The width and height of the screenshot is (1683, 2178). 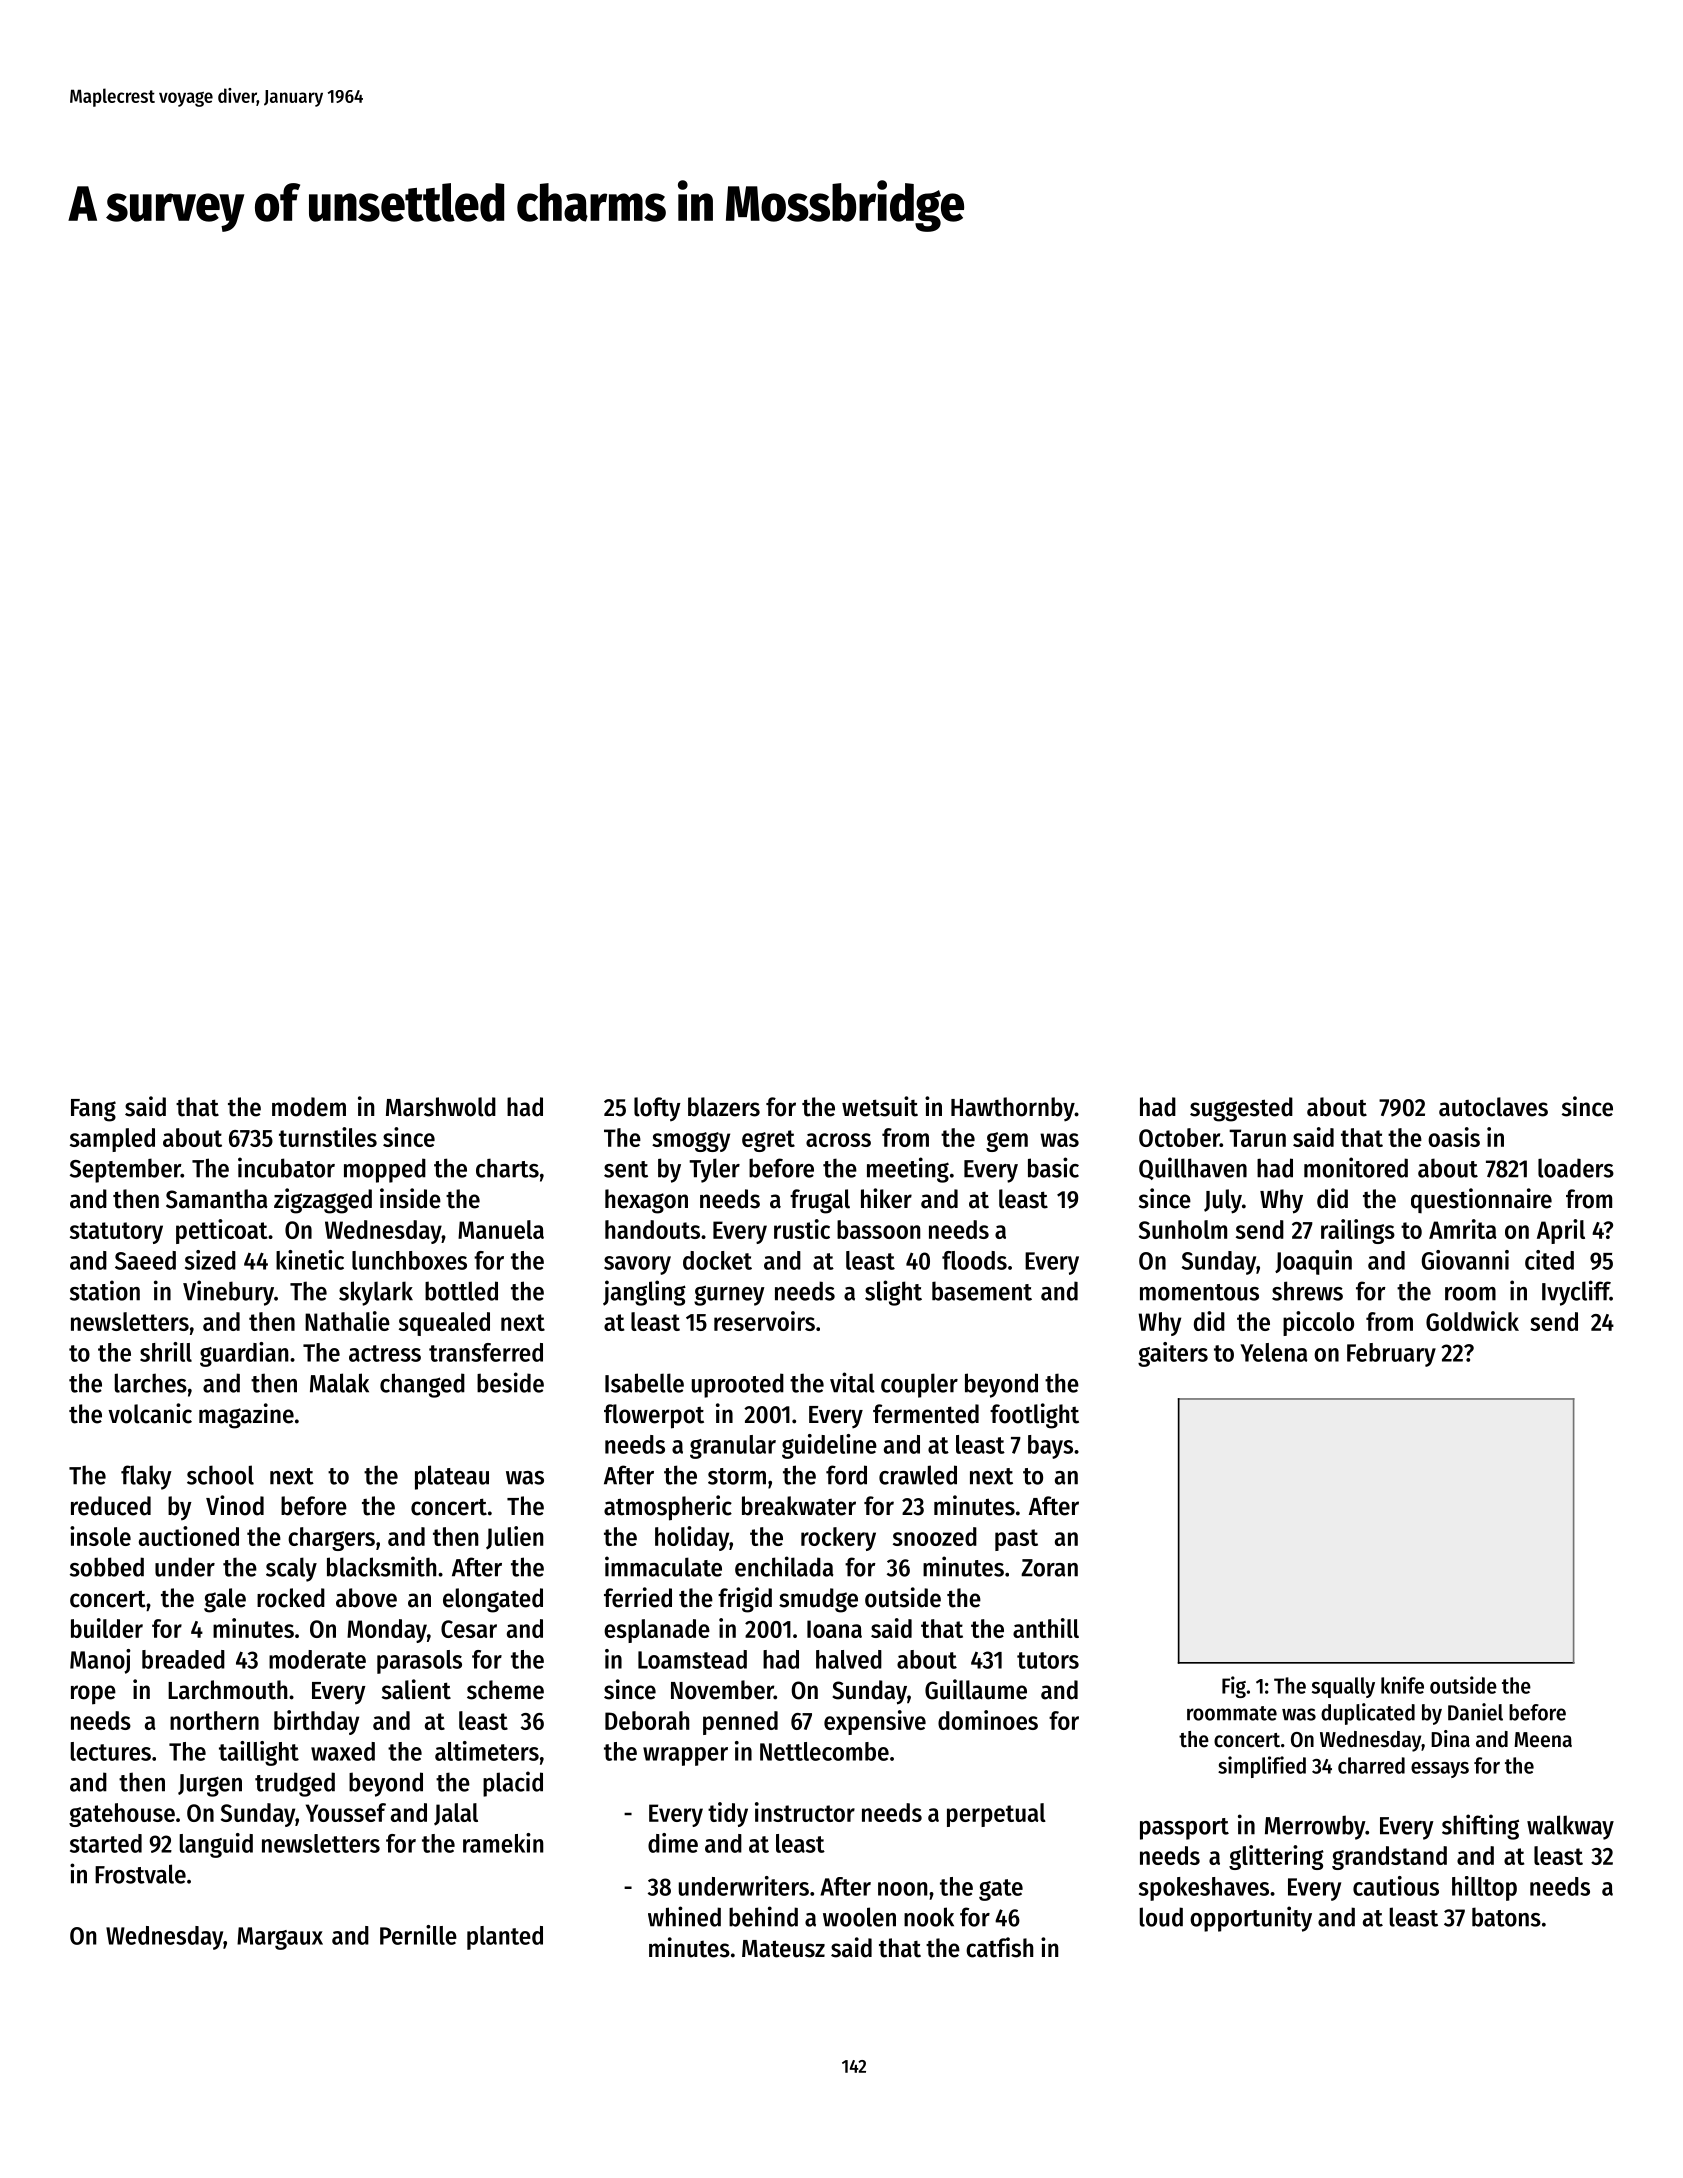 I want to click on modem, so click(x=309, y=1107).
